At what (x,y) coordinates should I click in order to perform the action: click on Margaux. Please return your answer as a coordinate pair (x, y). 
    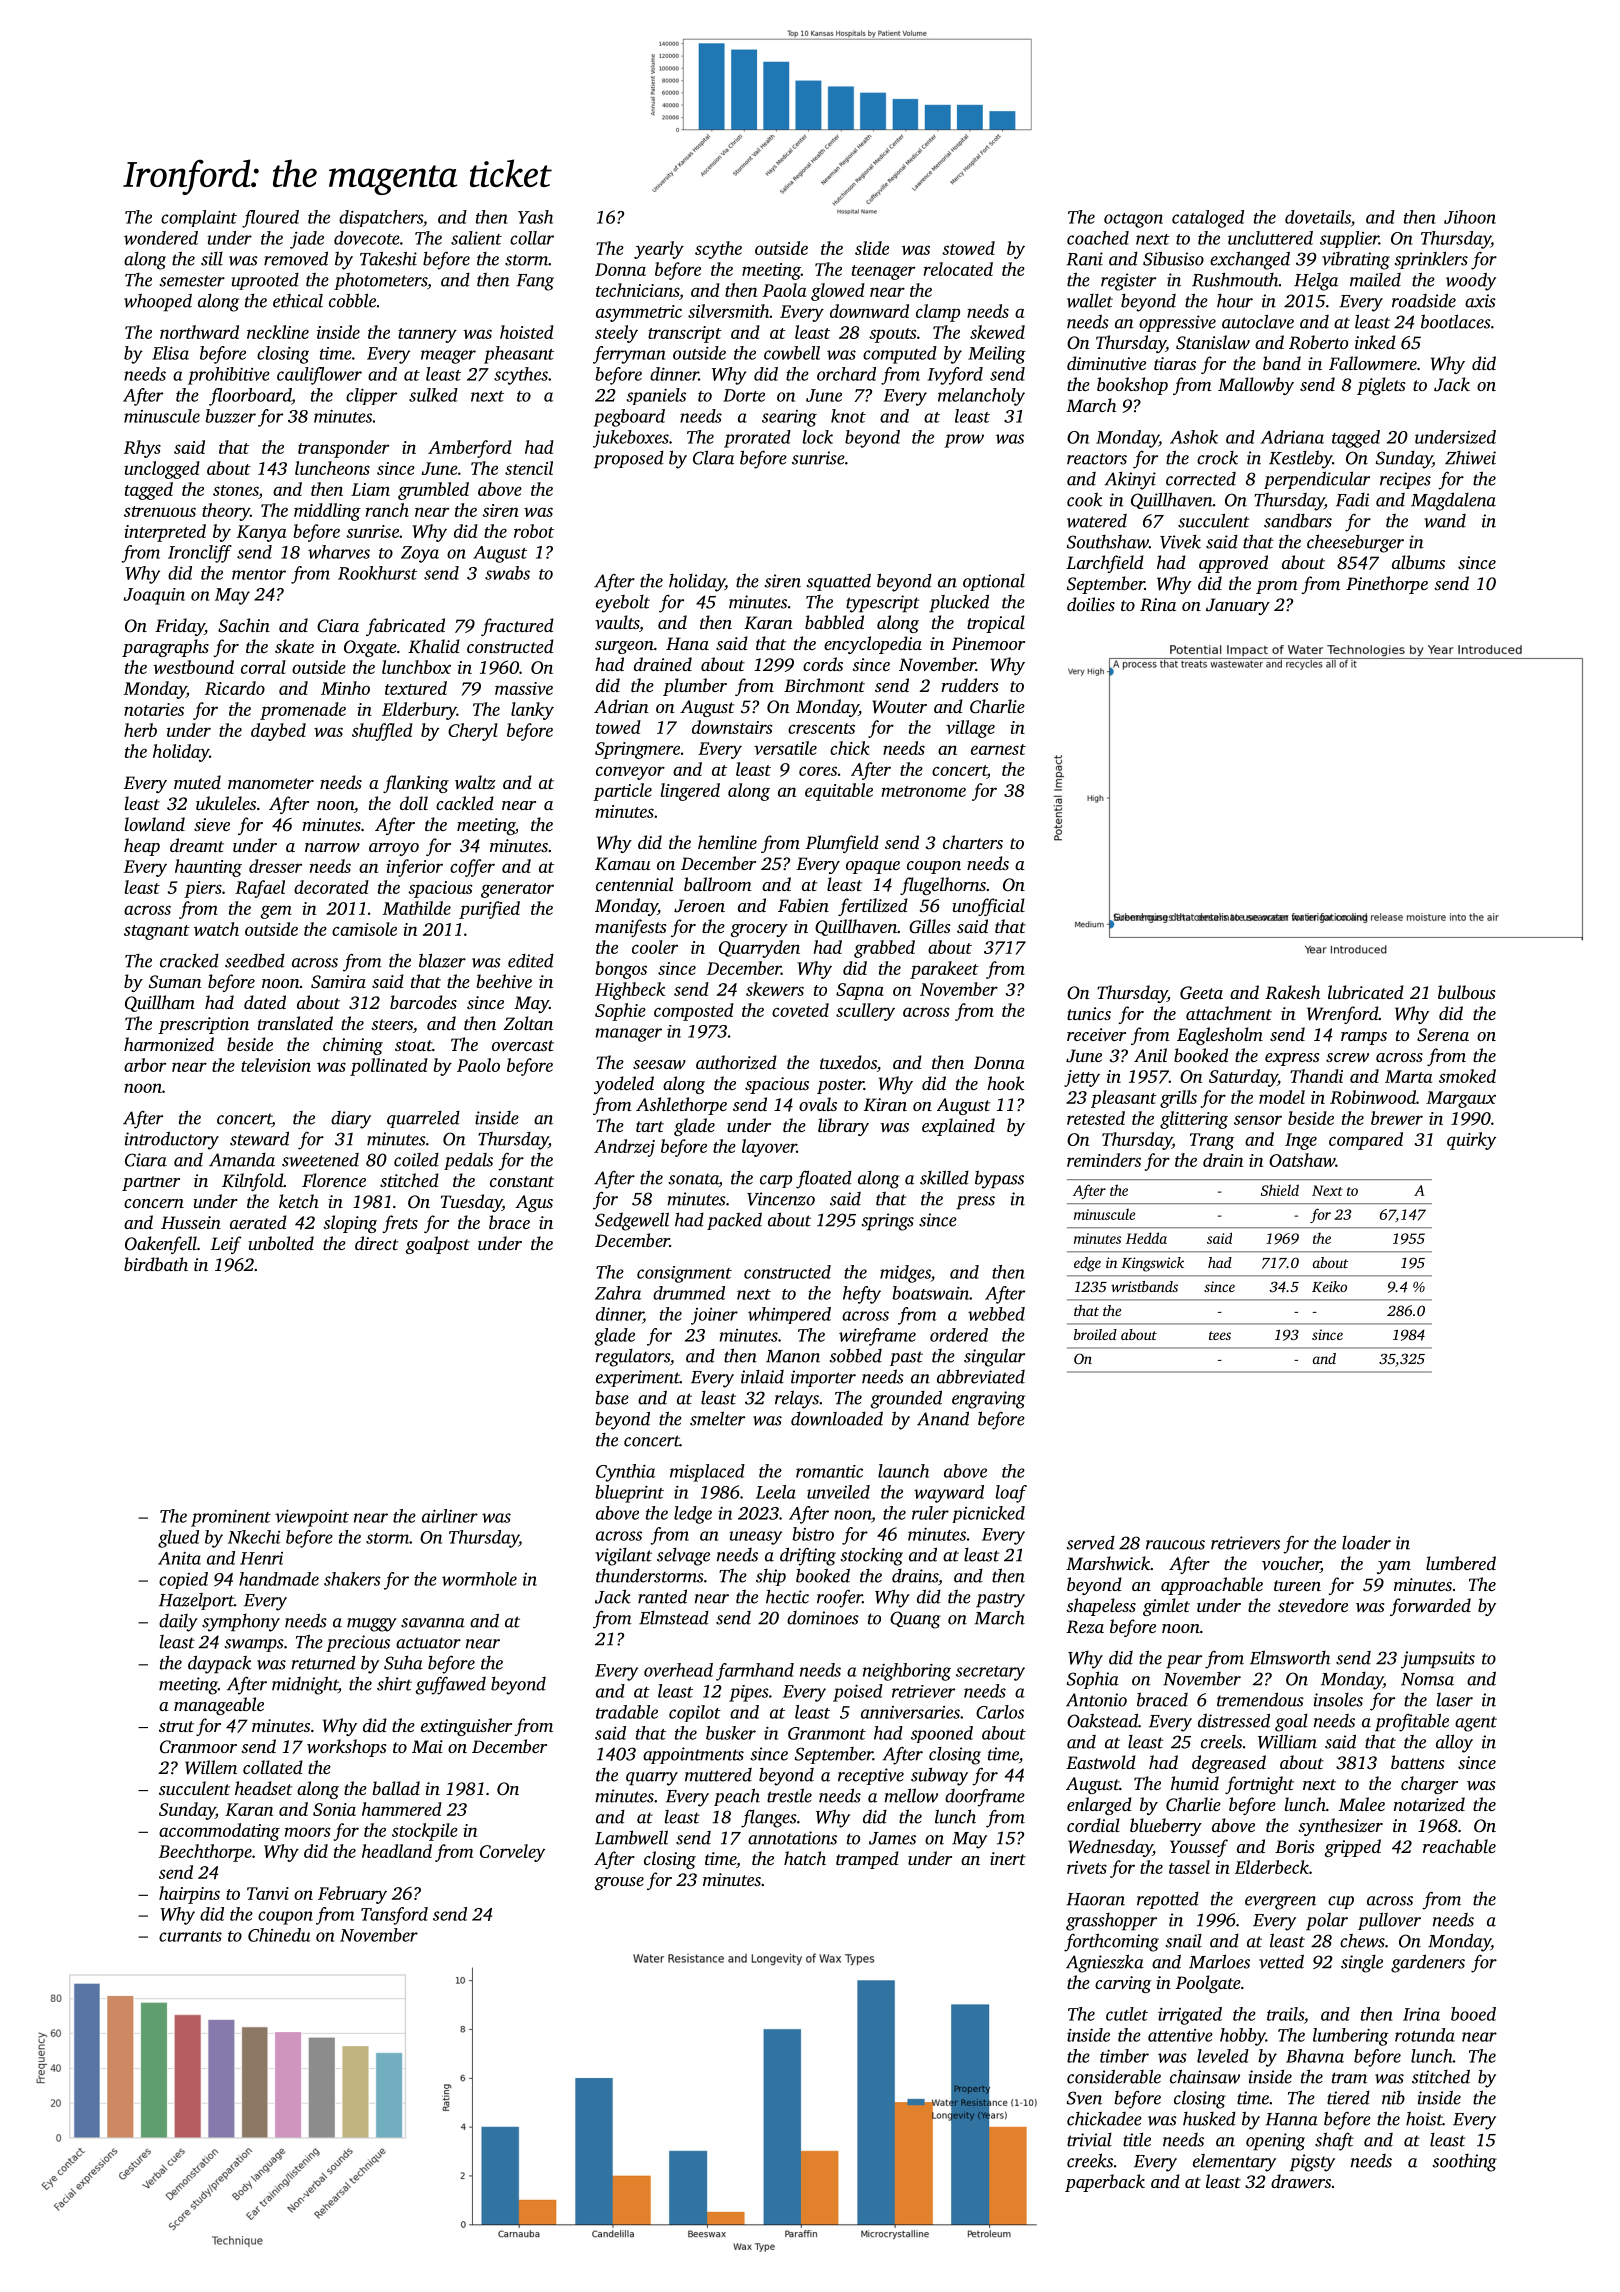
    Looking at the image, I should click on (1461, 1099).
